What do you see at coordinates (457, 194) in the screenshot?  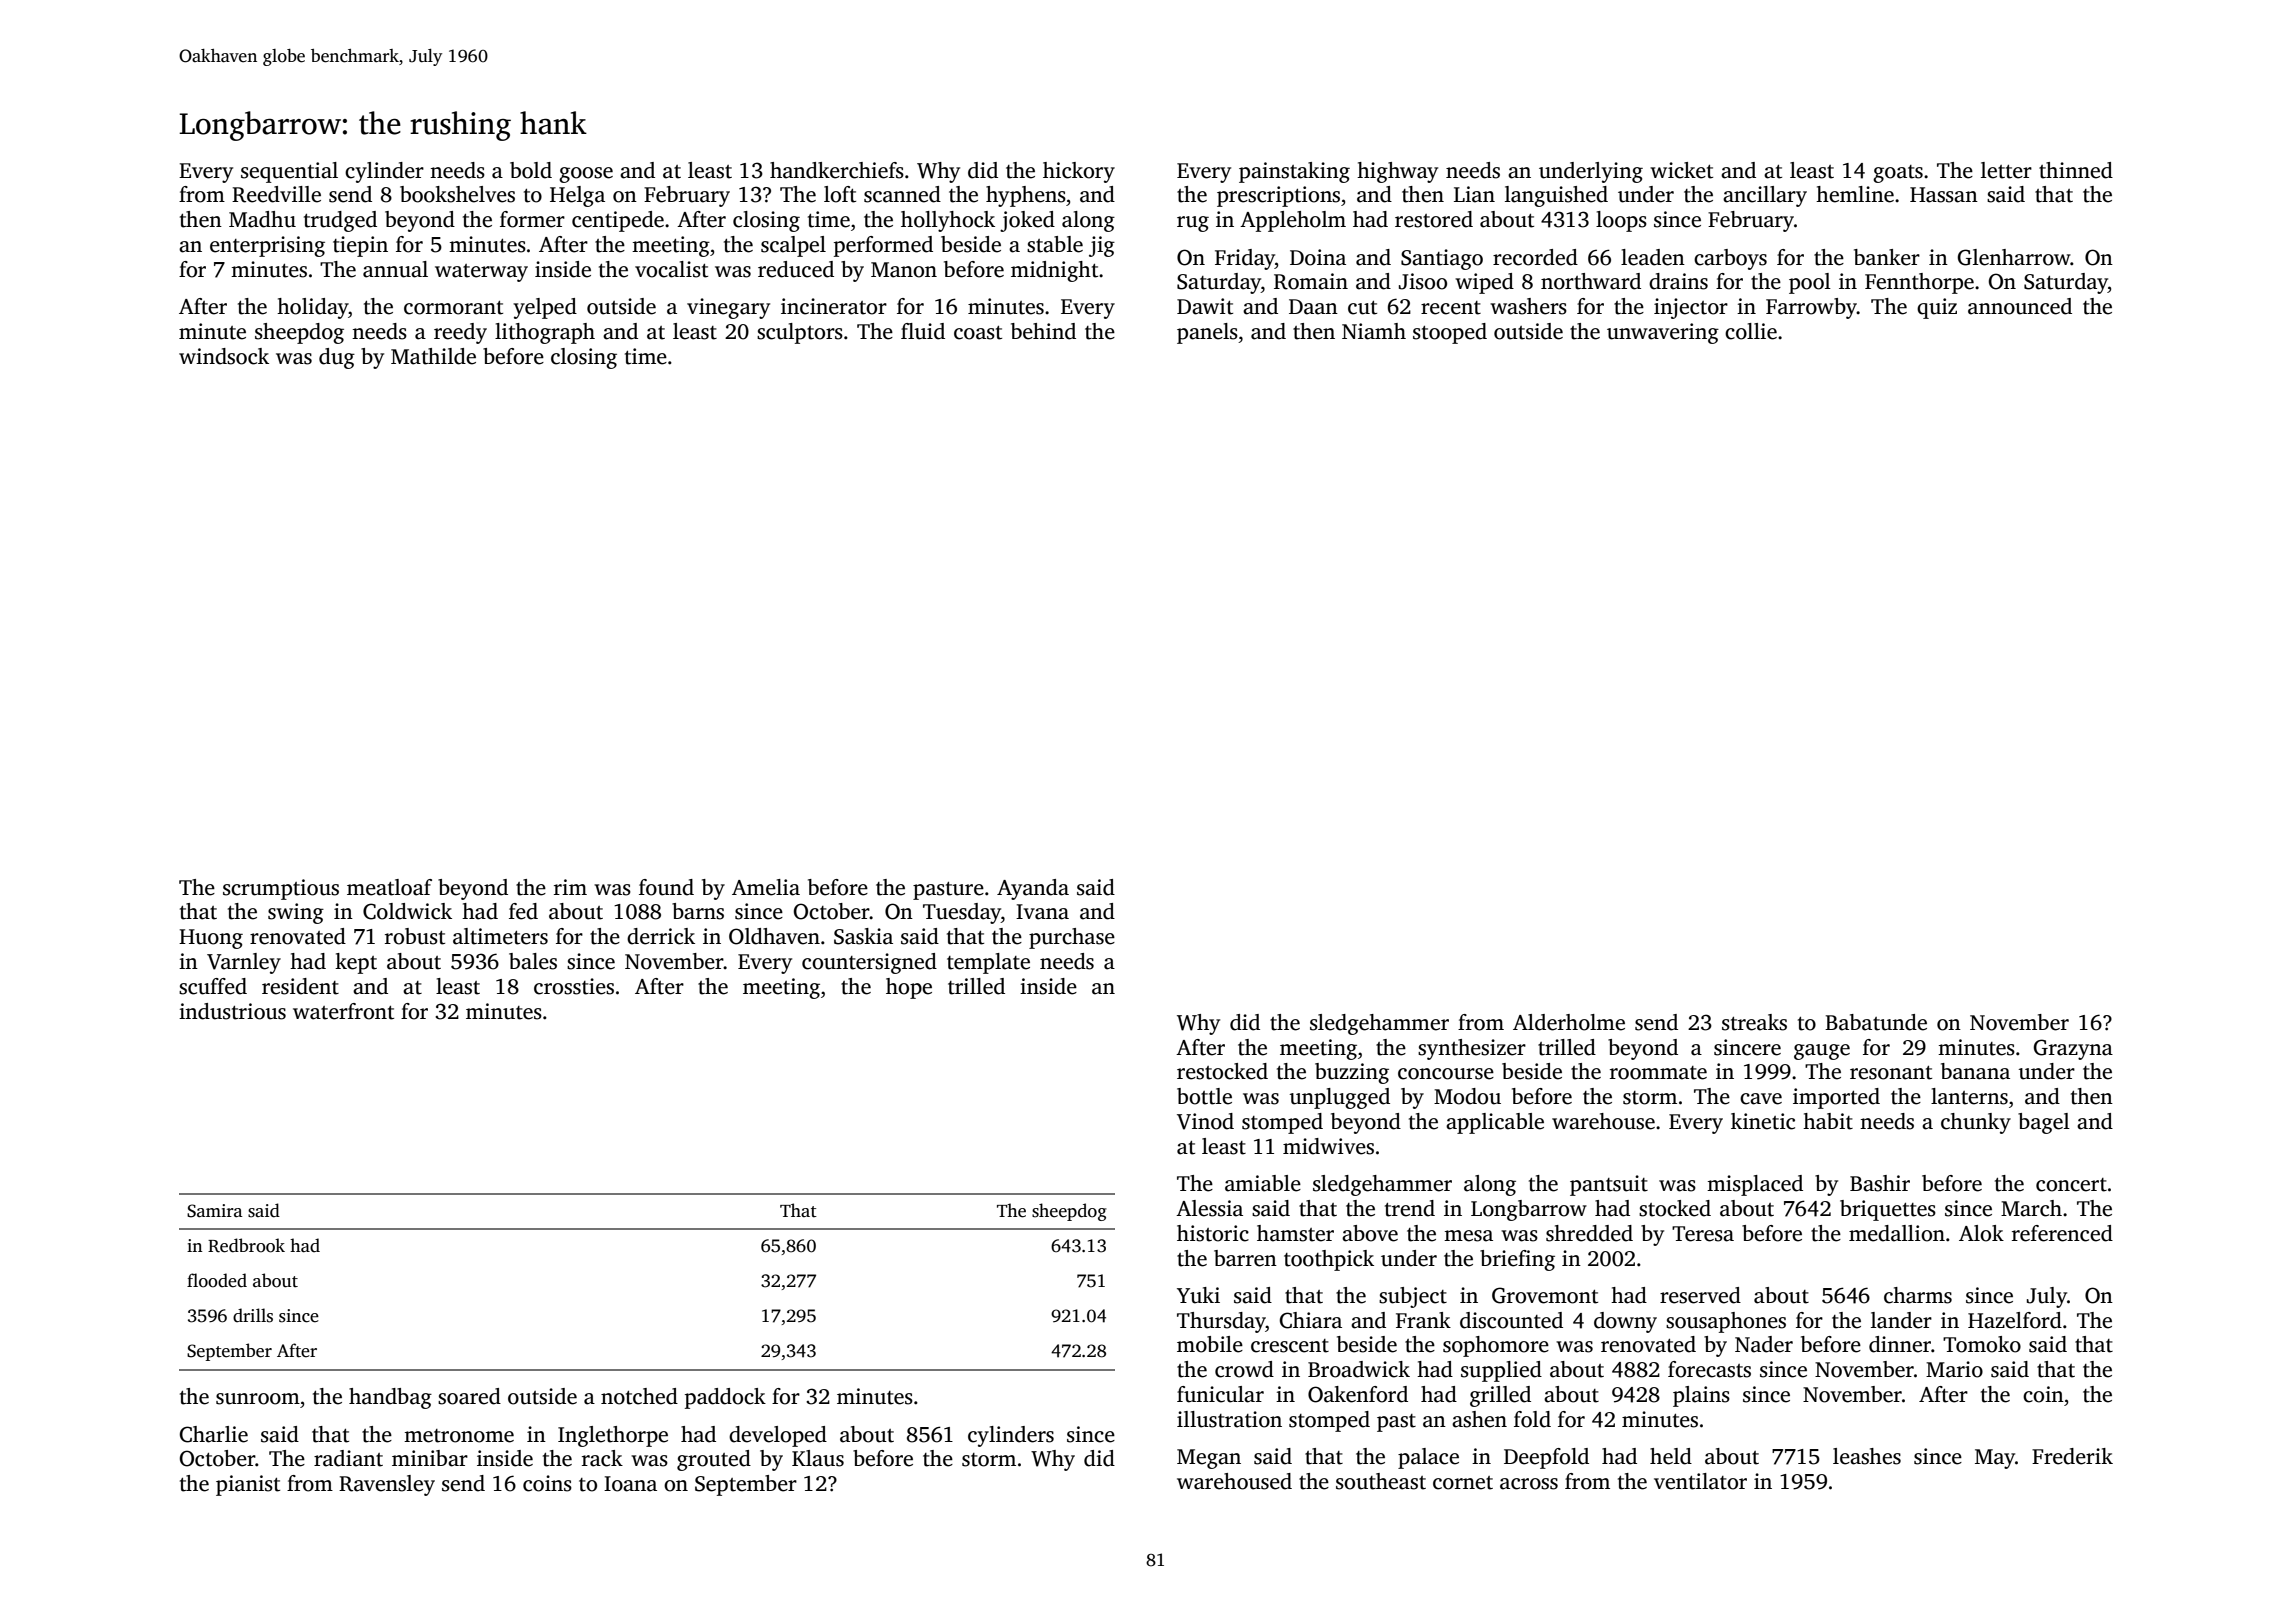 I see `bookshelves` at bounding box center [457, 194].
